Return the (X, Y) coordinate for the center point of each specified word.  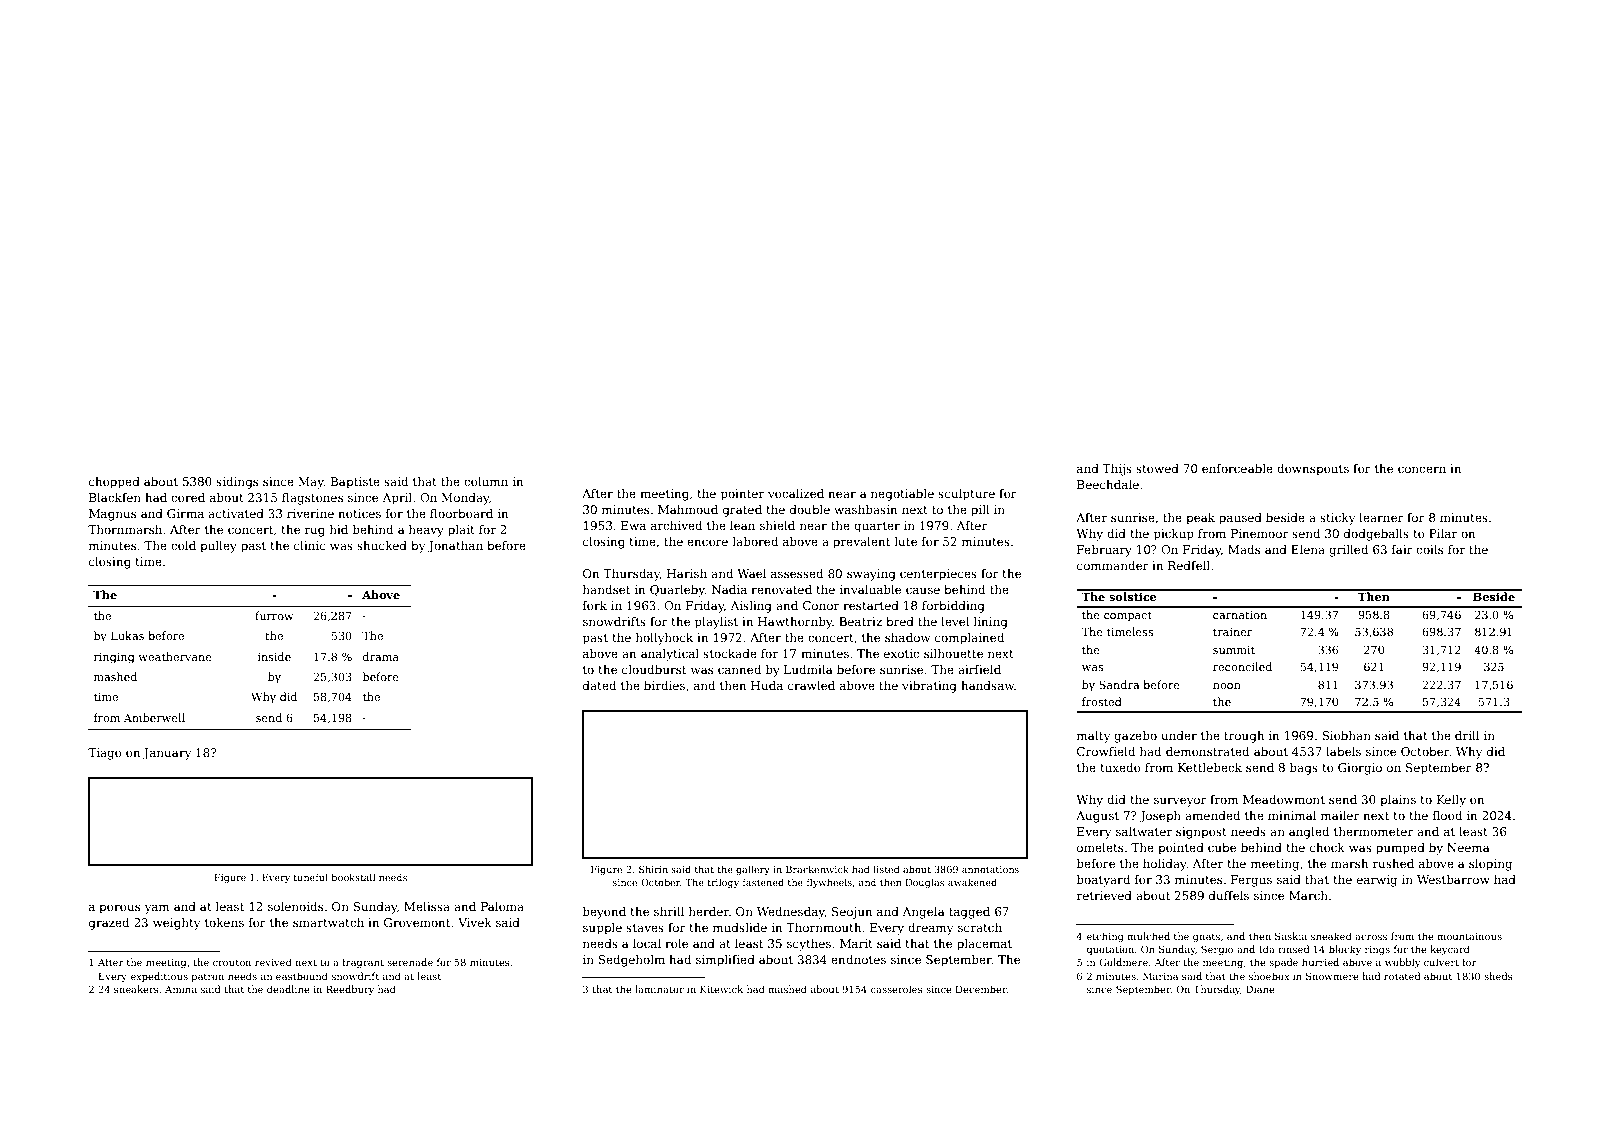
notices (359, 513)
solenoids (295, 906)
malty (1093, 737)
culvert (1441, 962)
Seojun (852, 913)
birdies (664, 685)
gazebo (1135, 737)
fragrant (363, 963)
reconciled (1242, 666)
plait (461, 531)
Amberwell (154, 717)
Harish (687, 573)
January (167, 754)
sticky (1337, 519)
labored (755, 541)
